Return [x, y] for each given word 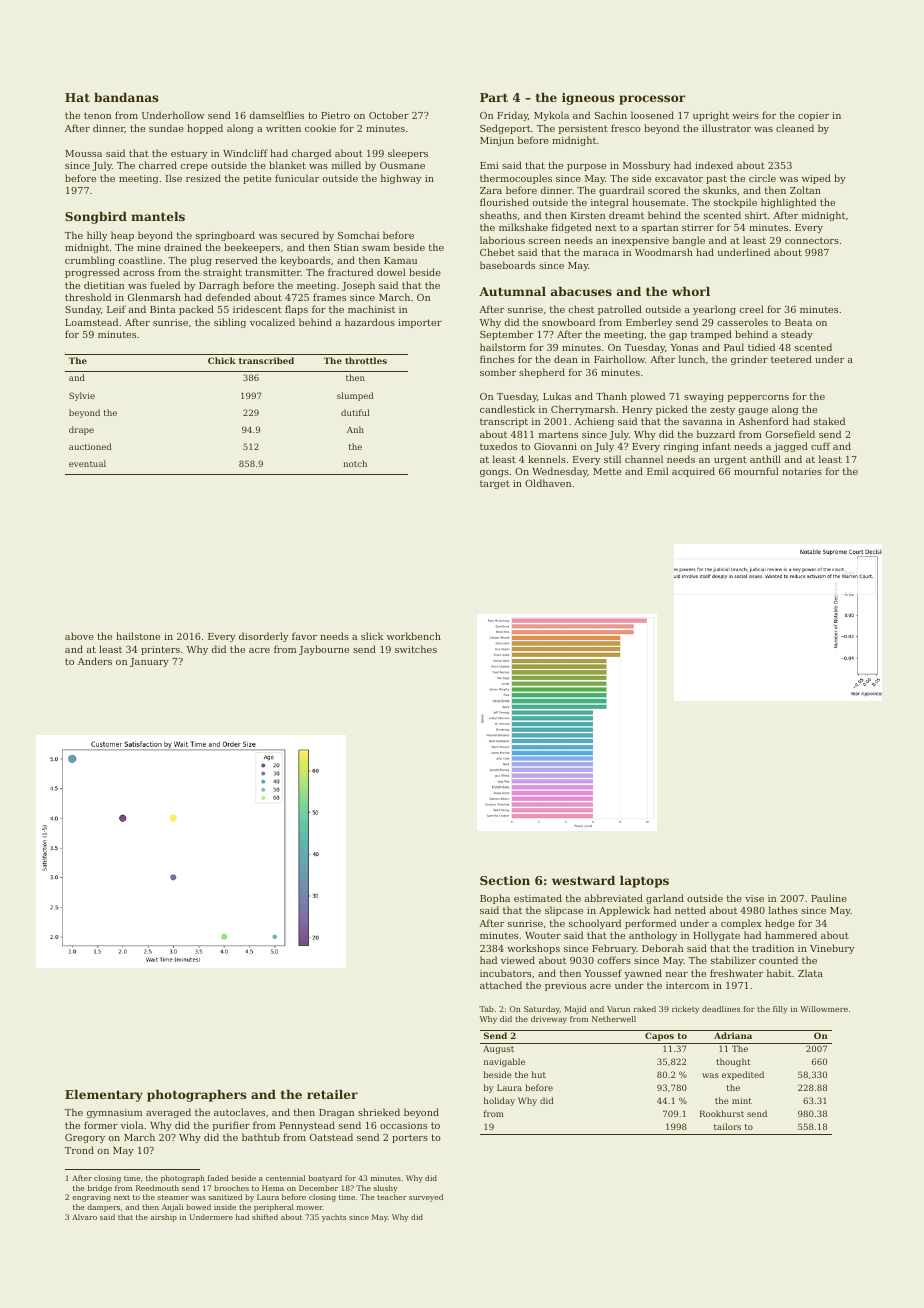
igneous [588, 99]
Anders [95, 661]
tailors [727, 1126]
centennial [285, 1178]
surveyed [426, 1198]
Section [505, 880]
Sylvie [82, 396]
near [677, 974]
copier [813, 116]
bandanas [126, 97]
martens [558, 434]
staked [829, 421]
